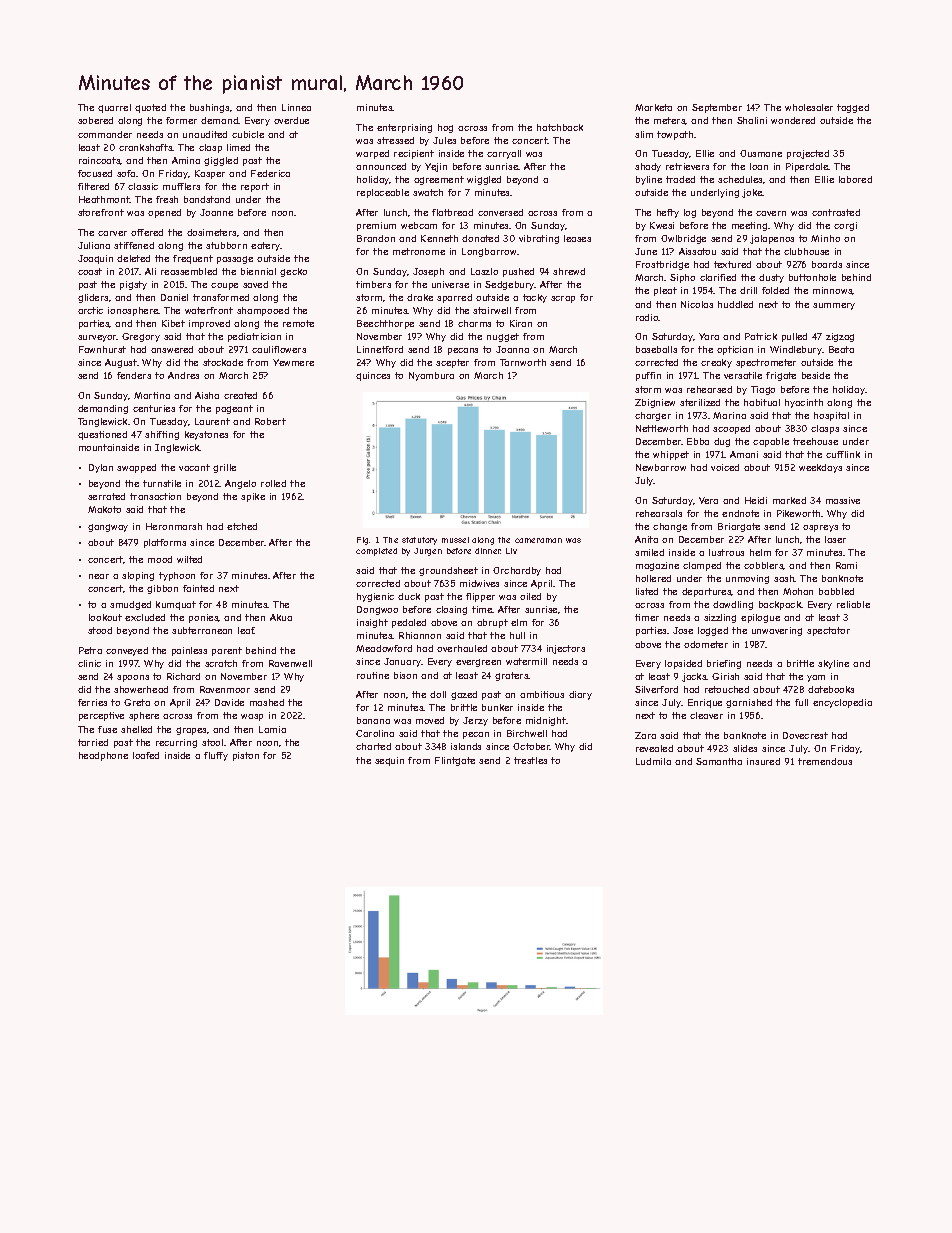 The width and height of the image is (952, 1233). Describe the element at coordinates (101, 468) in the image. I see `Dylan` at that location.
